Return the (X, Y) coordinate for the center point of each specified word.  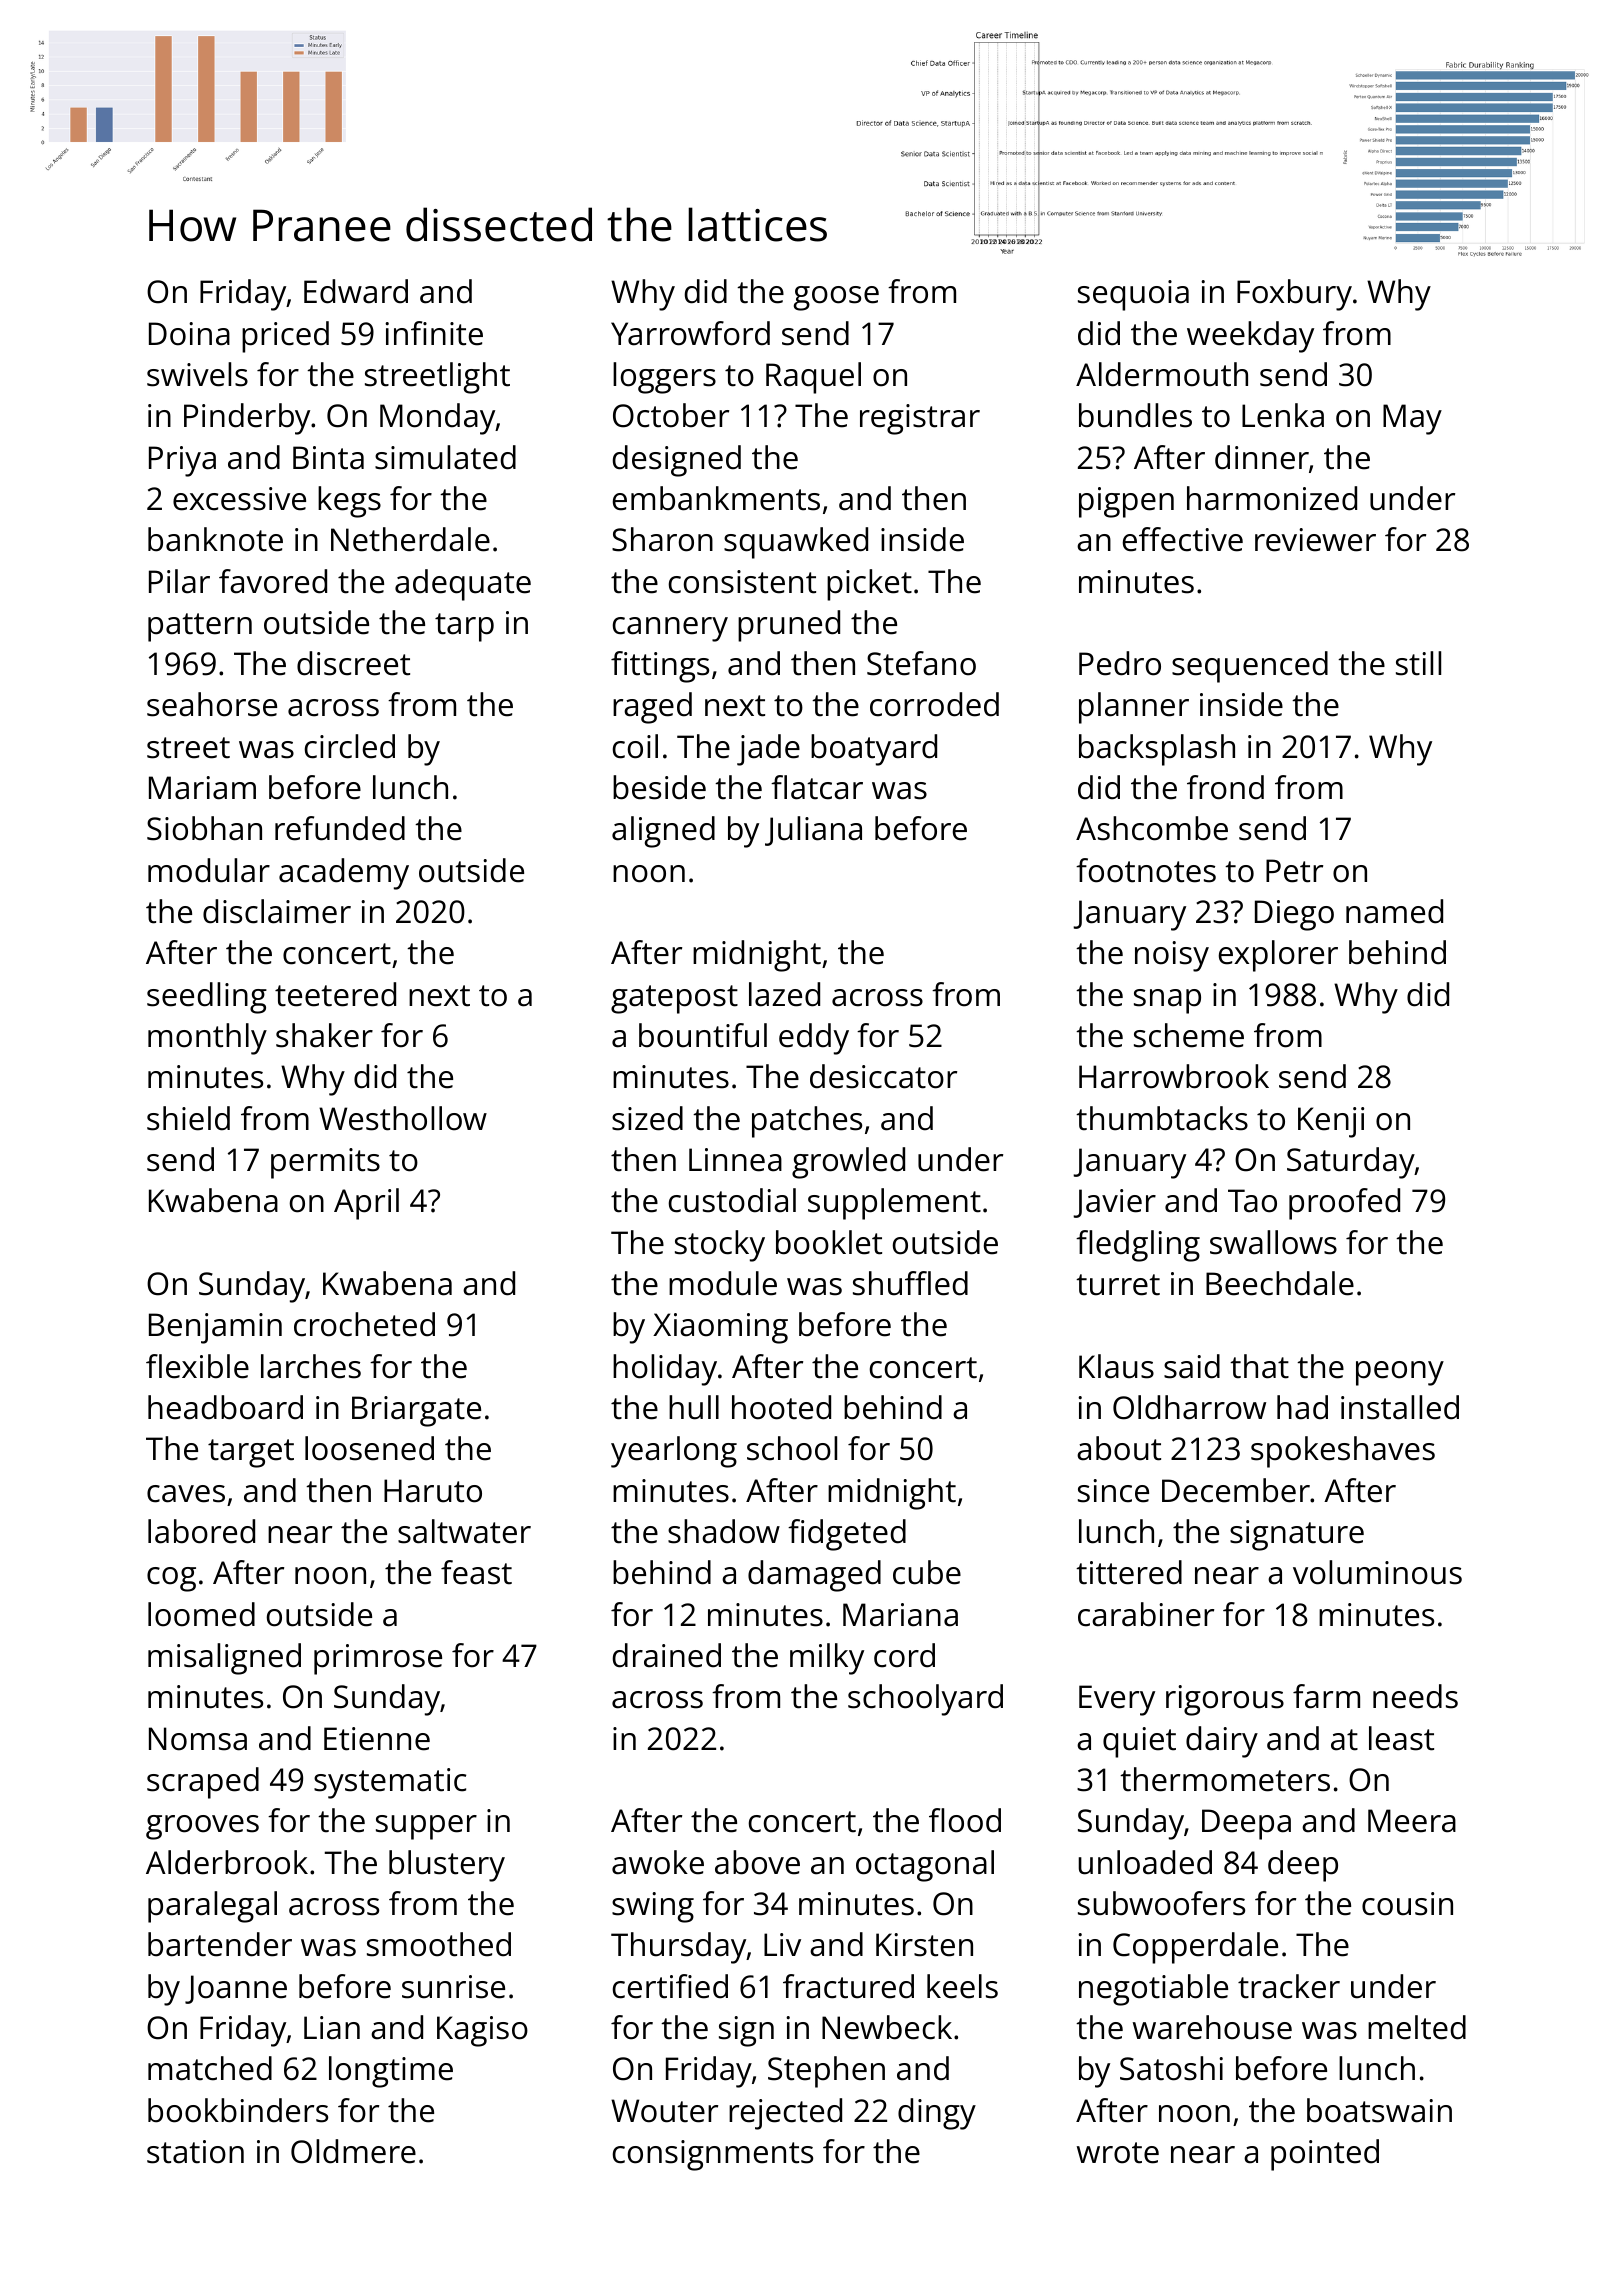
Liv (782, 1944)
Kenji (1331, 1122)
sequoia (1133, 295)
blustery (447, 1866)
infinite (434, 333)
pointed (1325, 2155)
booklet (829, 1242)
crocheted (364, 1324)
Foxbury (1294, 295)
